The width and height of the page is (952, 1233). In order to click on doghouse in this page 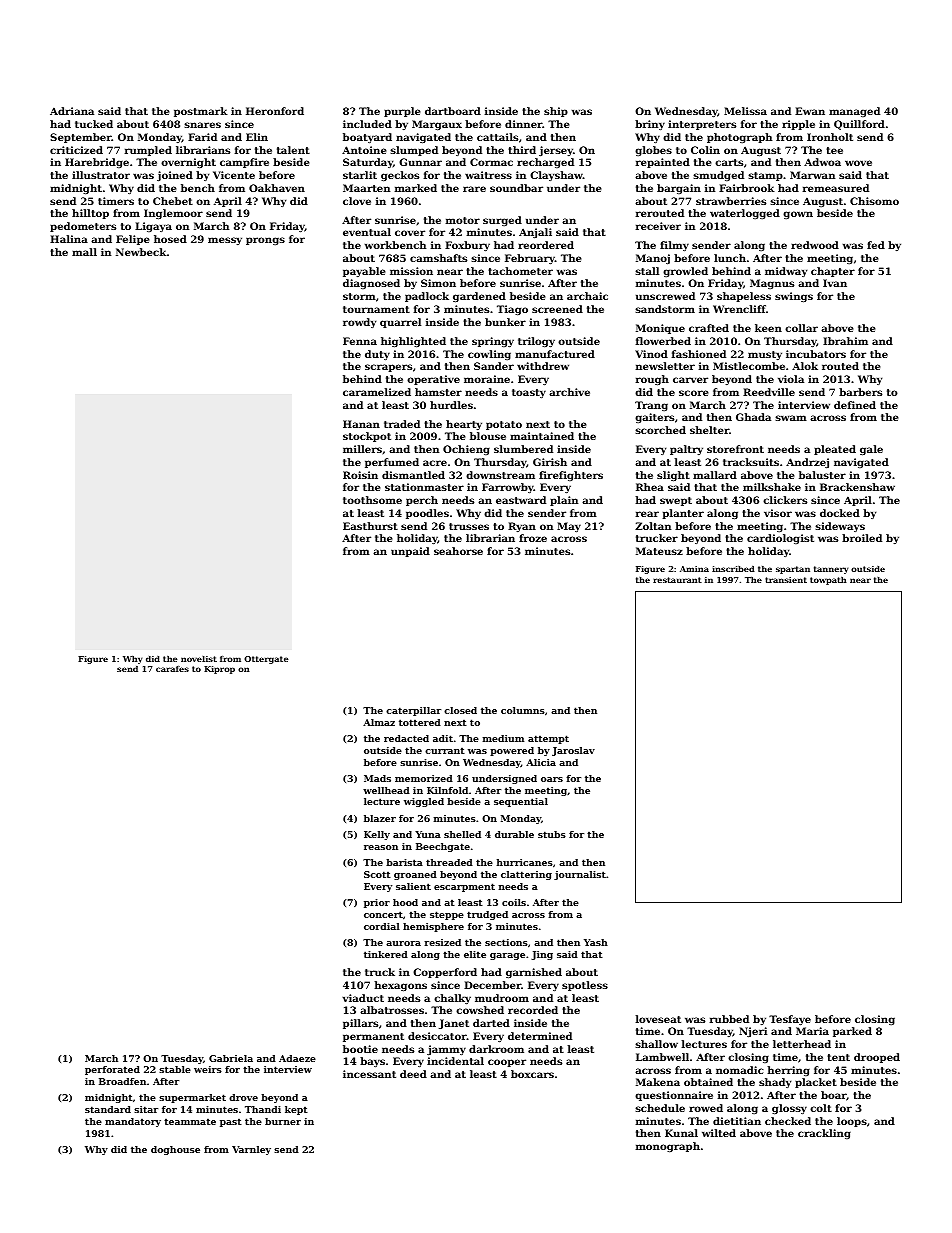, I will do `click(175, 1150)`.
